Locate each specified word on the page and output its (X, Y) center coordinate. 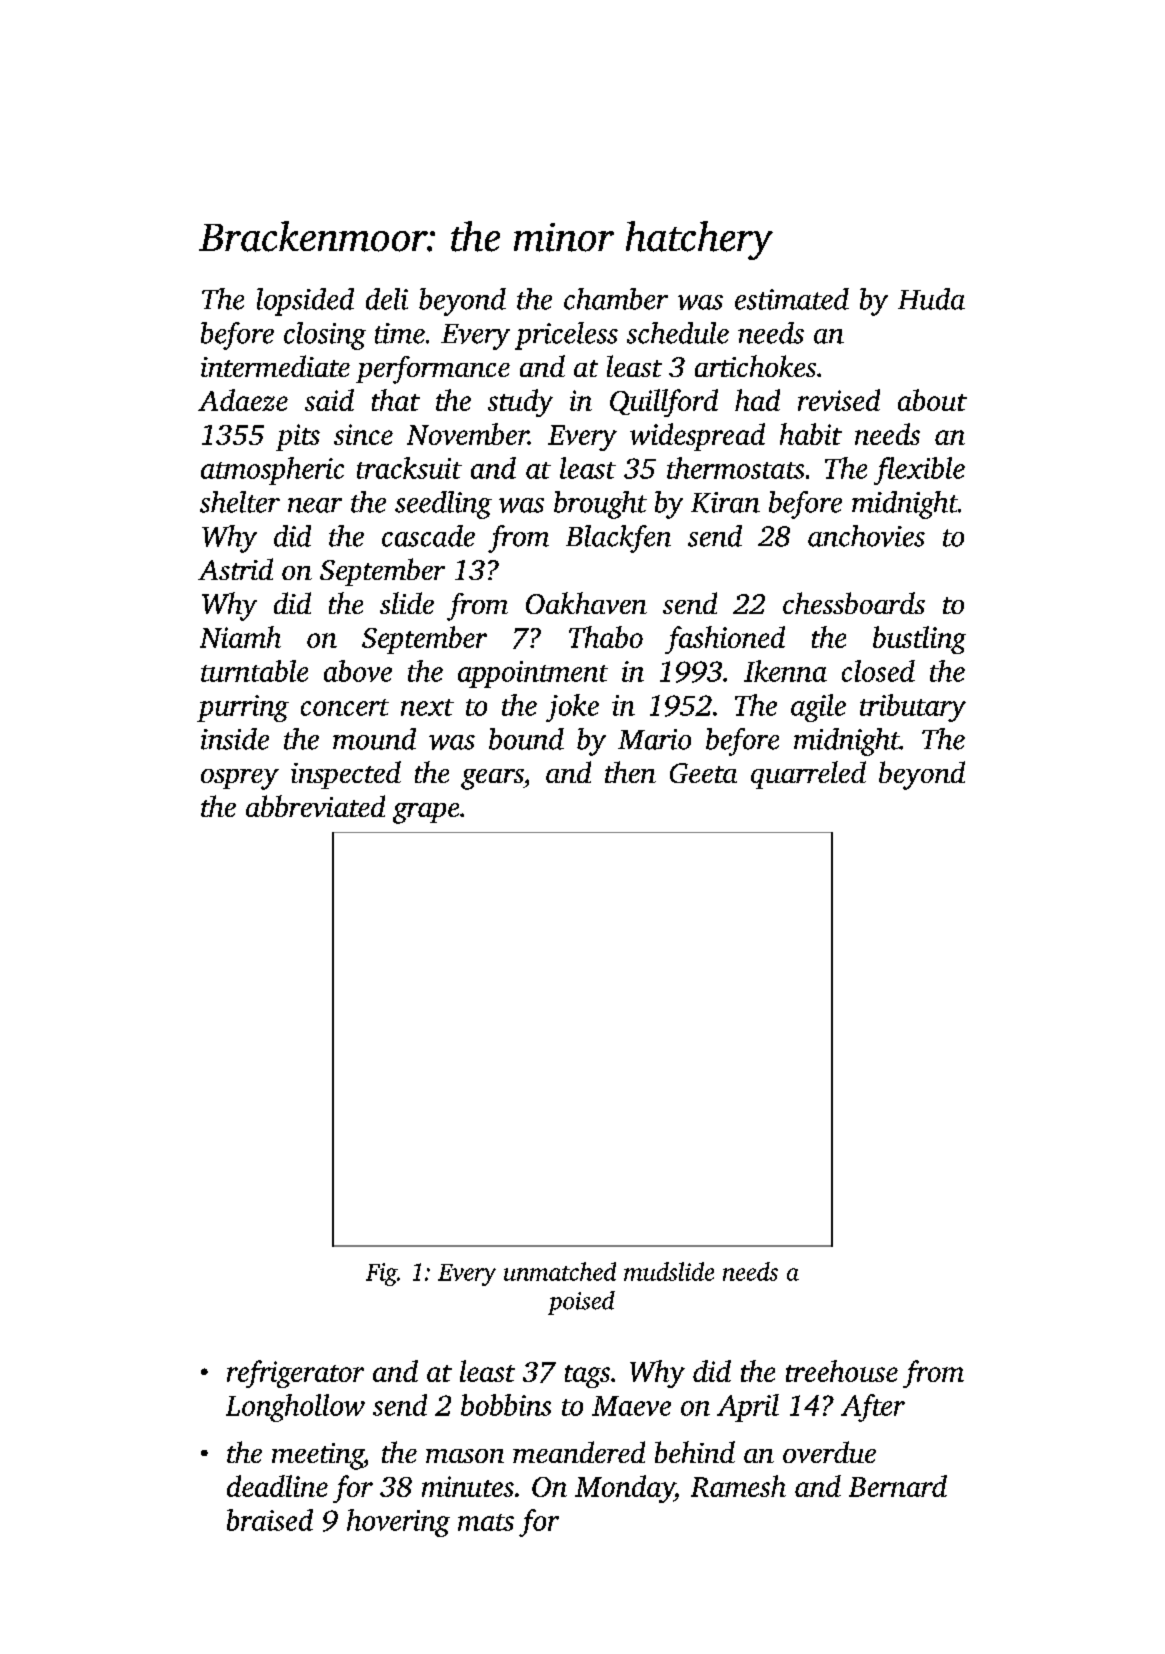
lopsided (305, 302)
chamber (616, 299)
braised (270, 1520)
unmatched (560, 1271)
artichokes (755, 366)
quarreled (808, 775)
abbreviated (315, 806)
